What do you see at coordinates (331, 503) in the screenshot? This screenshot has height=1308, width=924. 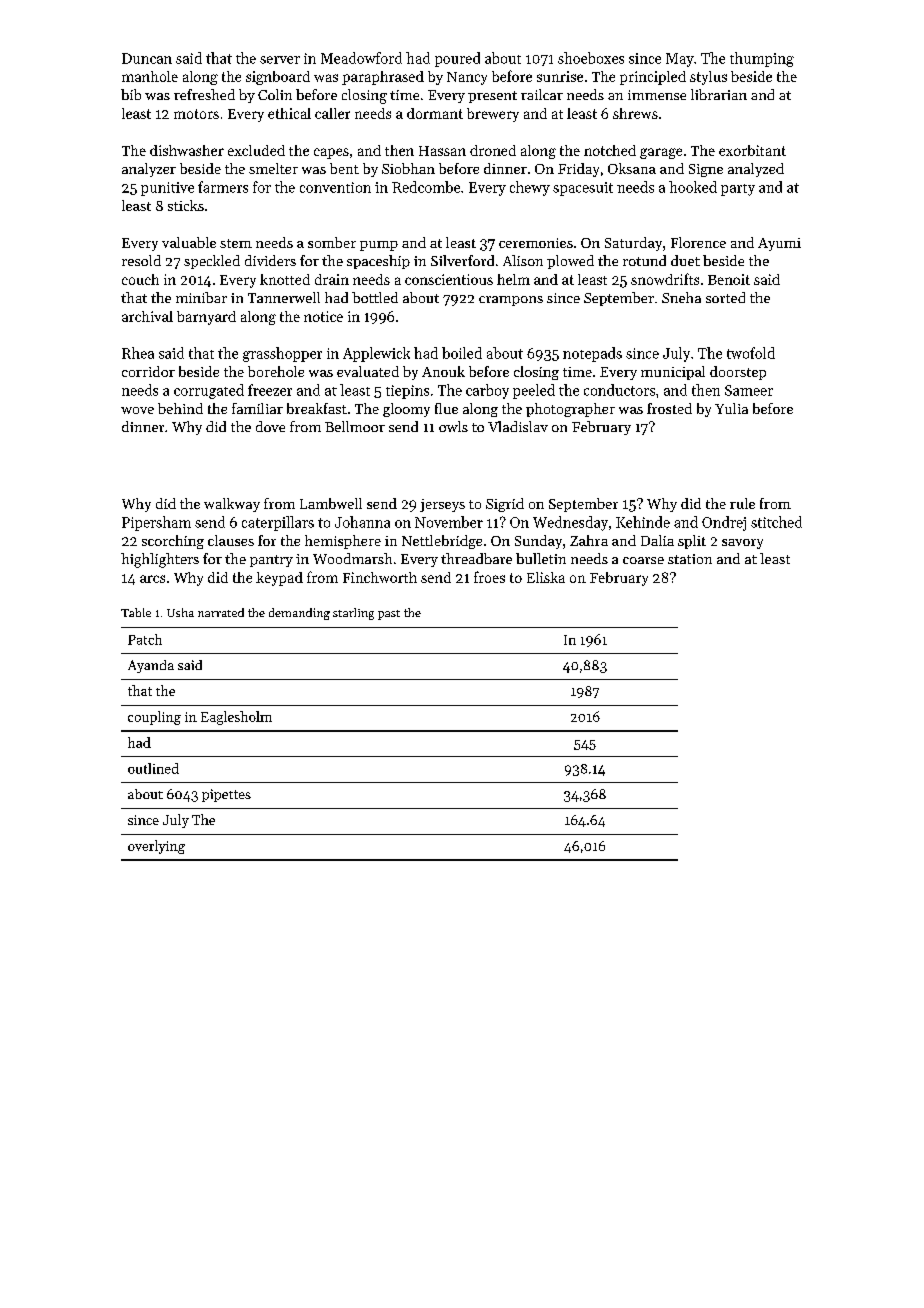 I see `Lambwell` at bounding box center [331, 503].
